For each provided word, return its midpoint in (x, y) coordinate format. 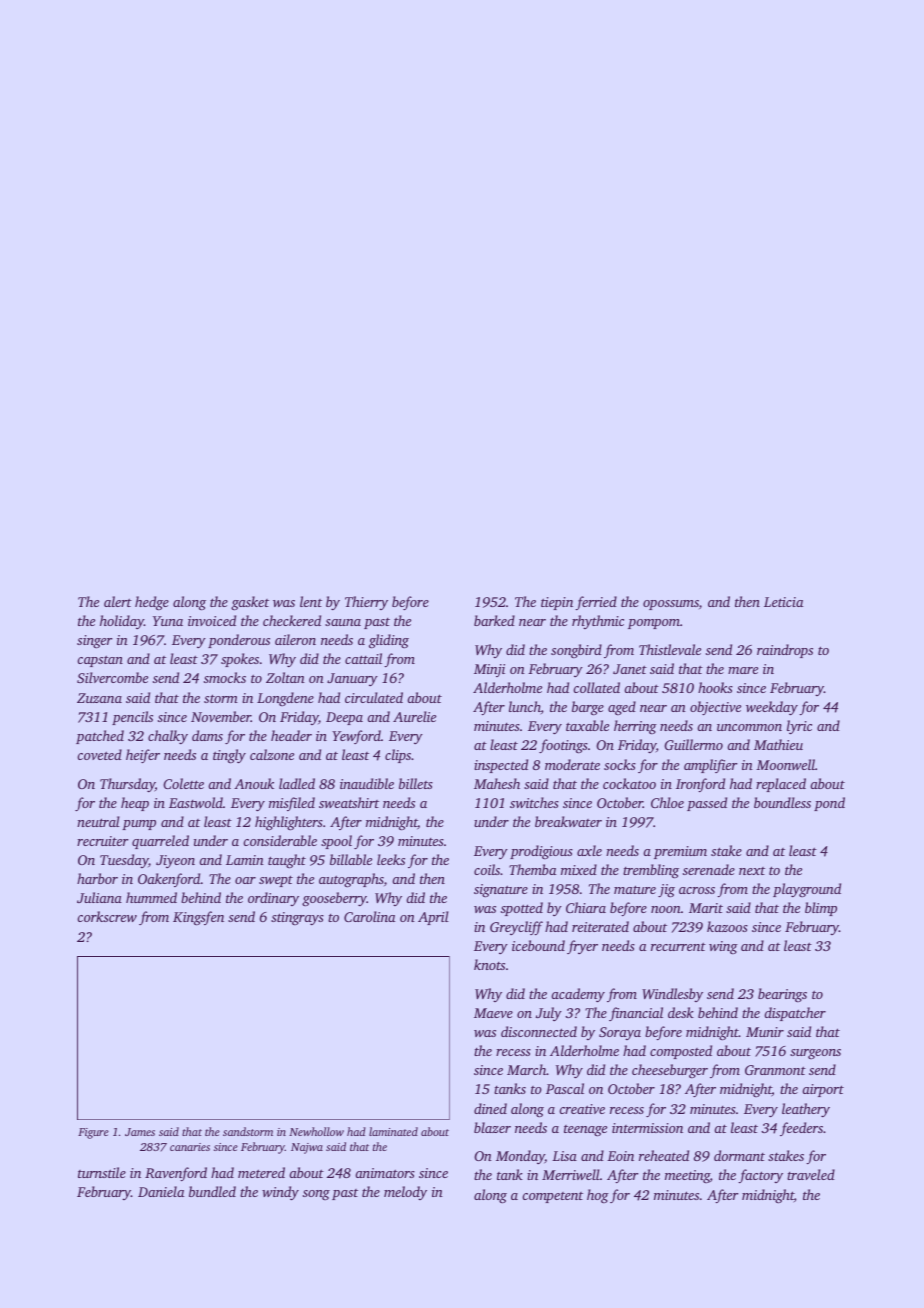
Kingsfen (198, 918)
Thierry (366, 603)
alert (118, 601)
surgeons (815, 1054)
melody (405, 1193)
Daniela (161, 1191)
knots (489, 964)
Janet (630, 669)
